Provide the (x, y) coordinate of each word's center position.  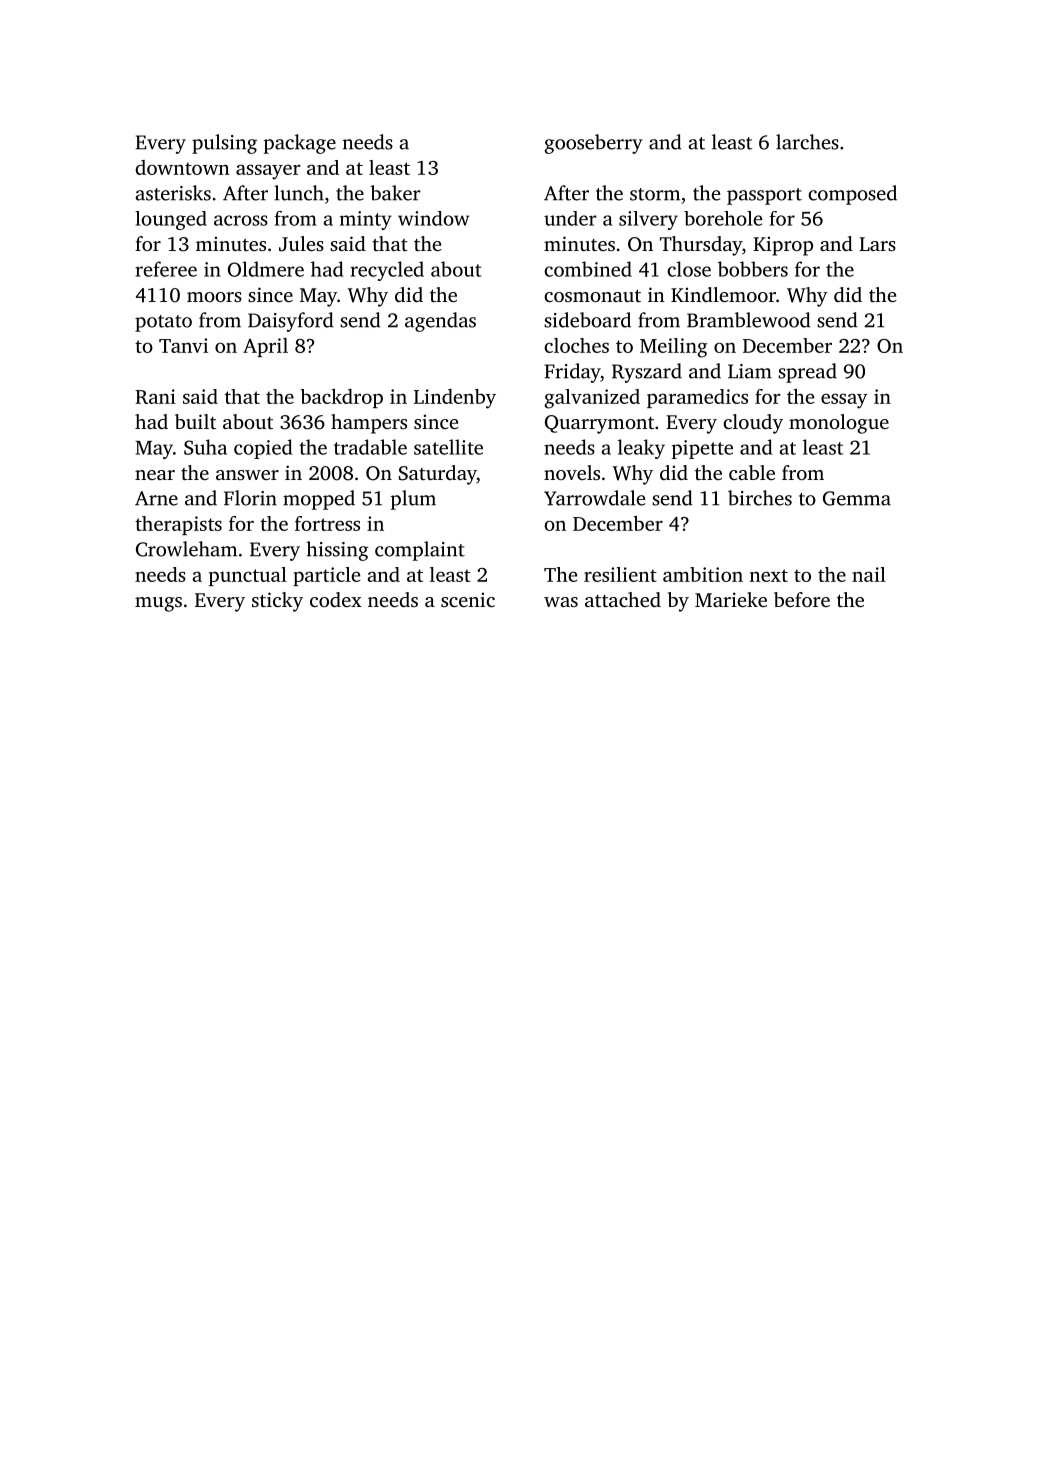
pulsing (224, 144)
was (561, 602)
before (802, 599)
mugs (158, 604)
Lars (877, 244)
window (433, 218)
